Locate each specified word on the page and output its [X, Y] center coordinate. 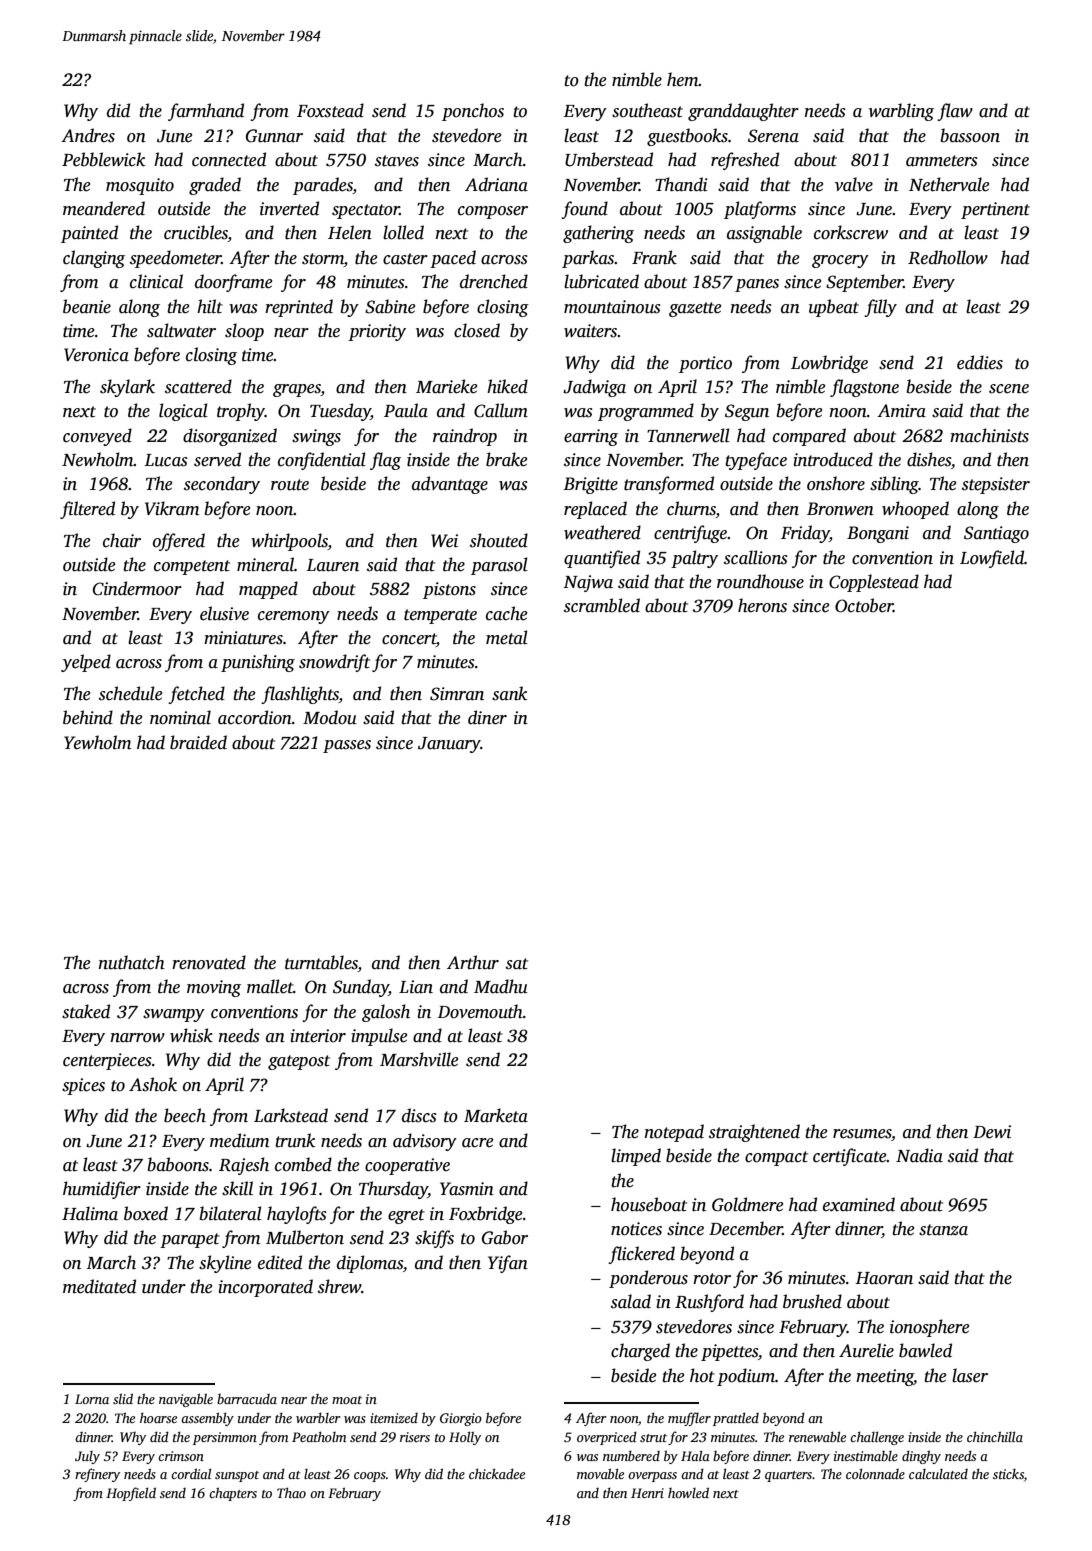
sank [509, 693]
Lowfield [992, 559]
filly [880, 308]
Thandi [681, 184]
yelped [86, 663]
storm [323, 259]
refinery [97, 1475]
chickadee [497, 1473]
